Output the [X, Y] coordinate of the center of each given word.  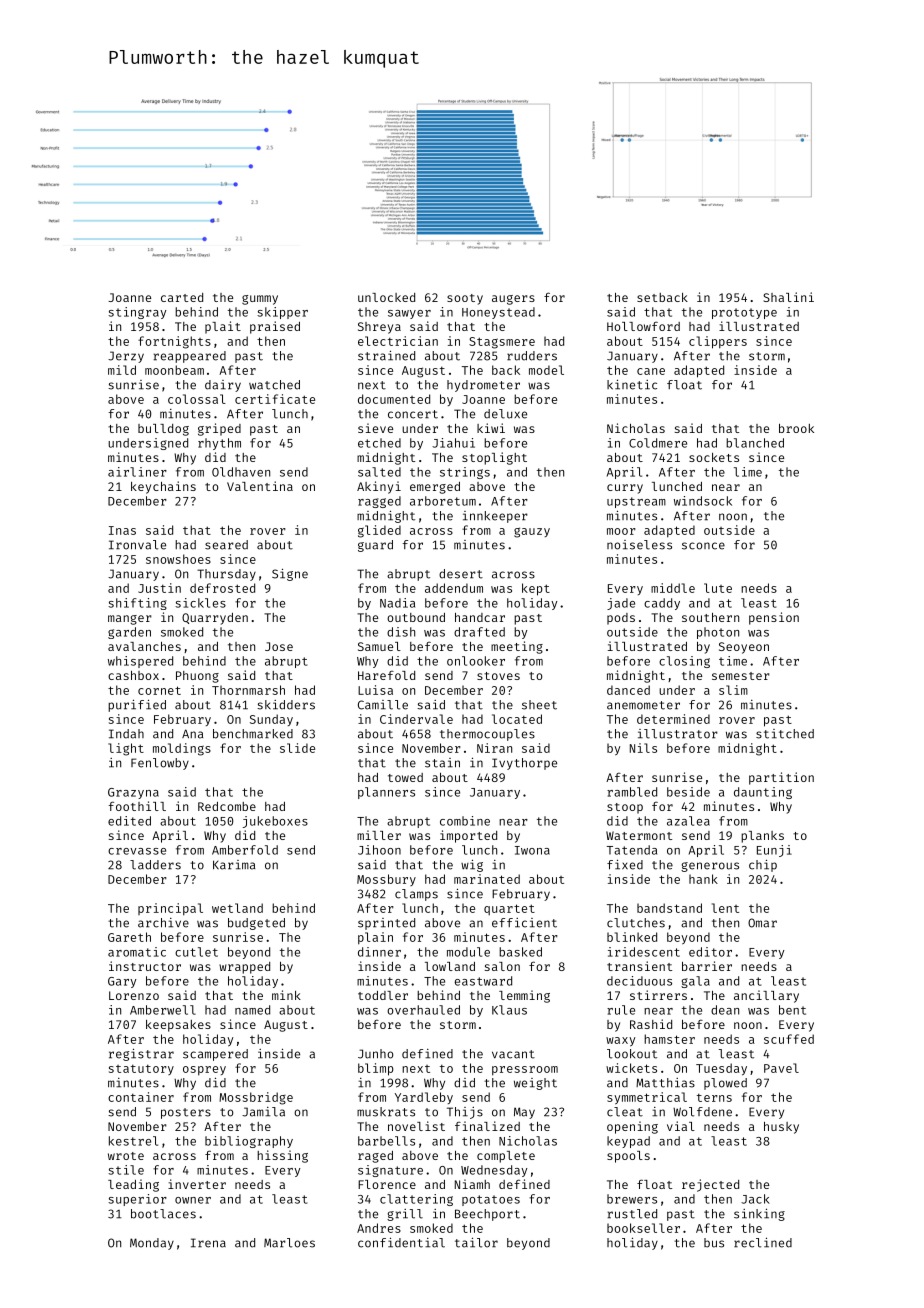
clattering [416, 1200]
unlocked [386, 297]
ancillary [766, 996]
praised [275, 327]
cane [651, 371]
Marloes [289, 1243]
